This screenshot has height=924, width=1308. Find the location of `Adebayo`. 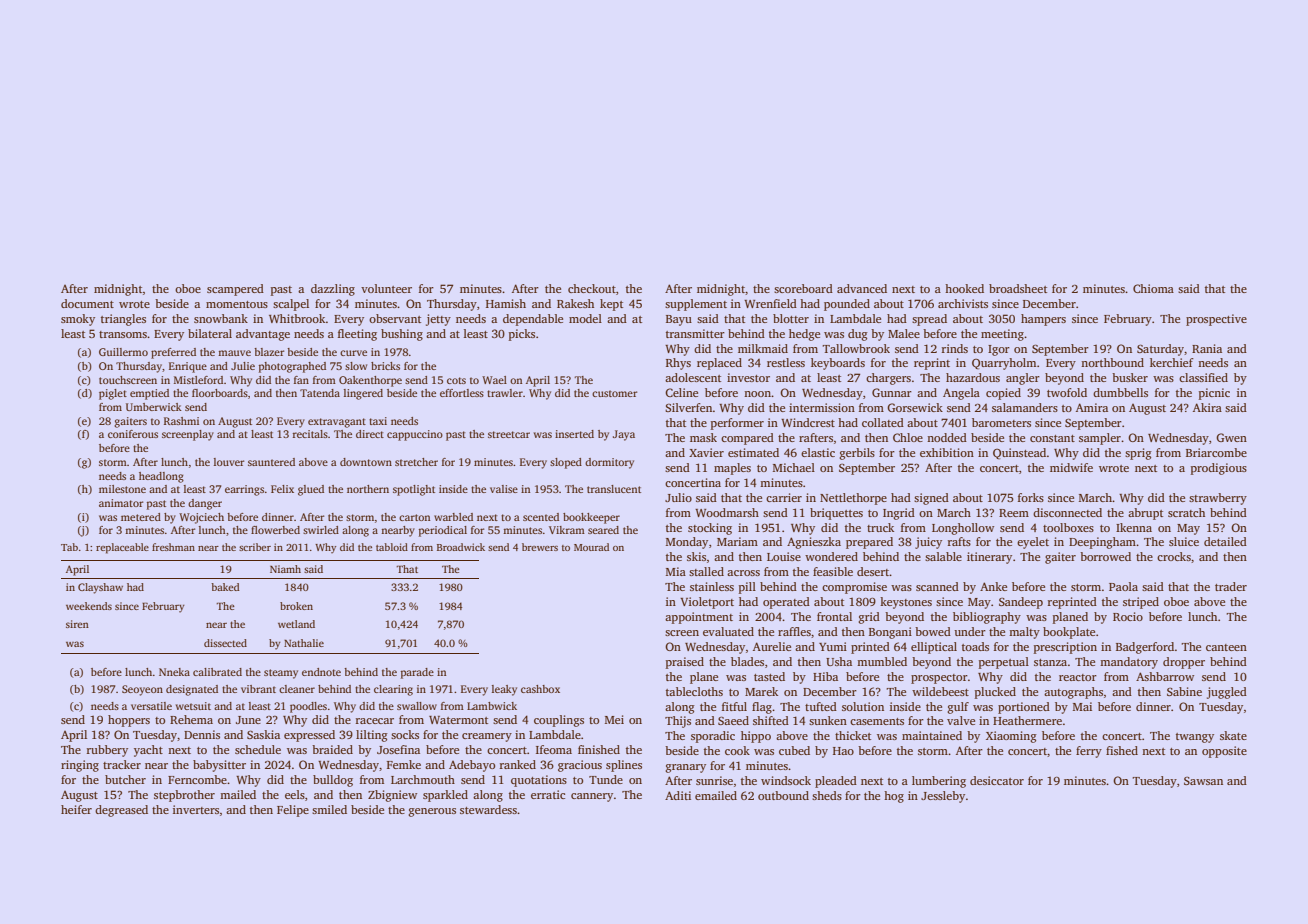

Adebayo is located at coordinates (472, 766).
